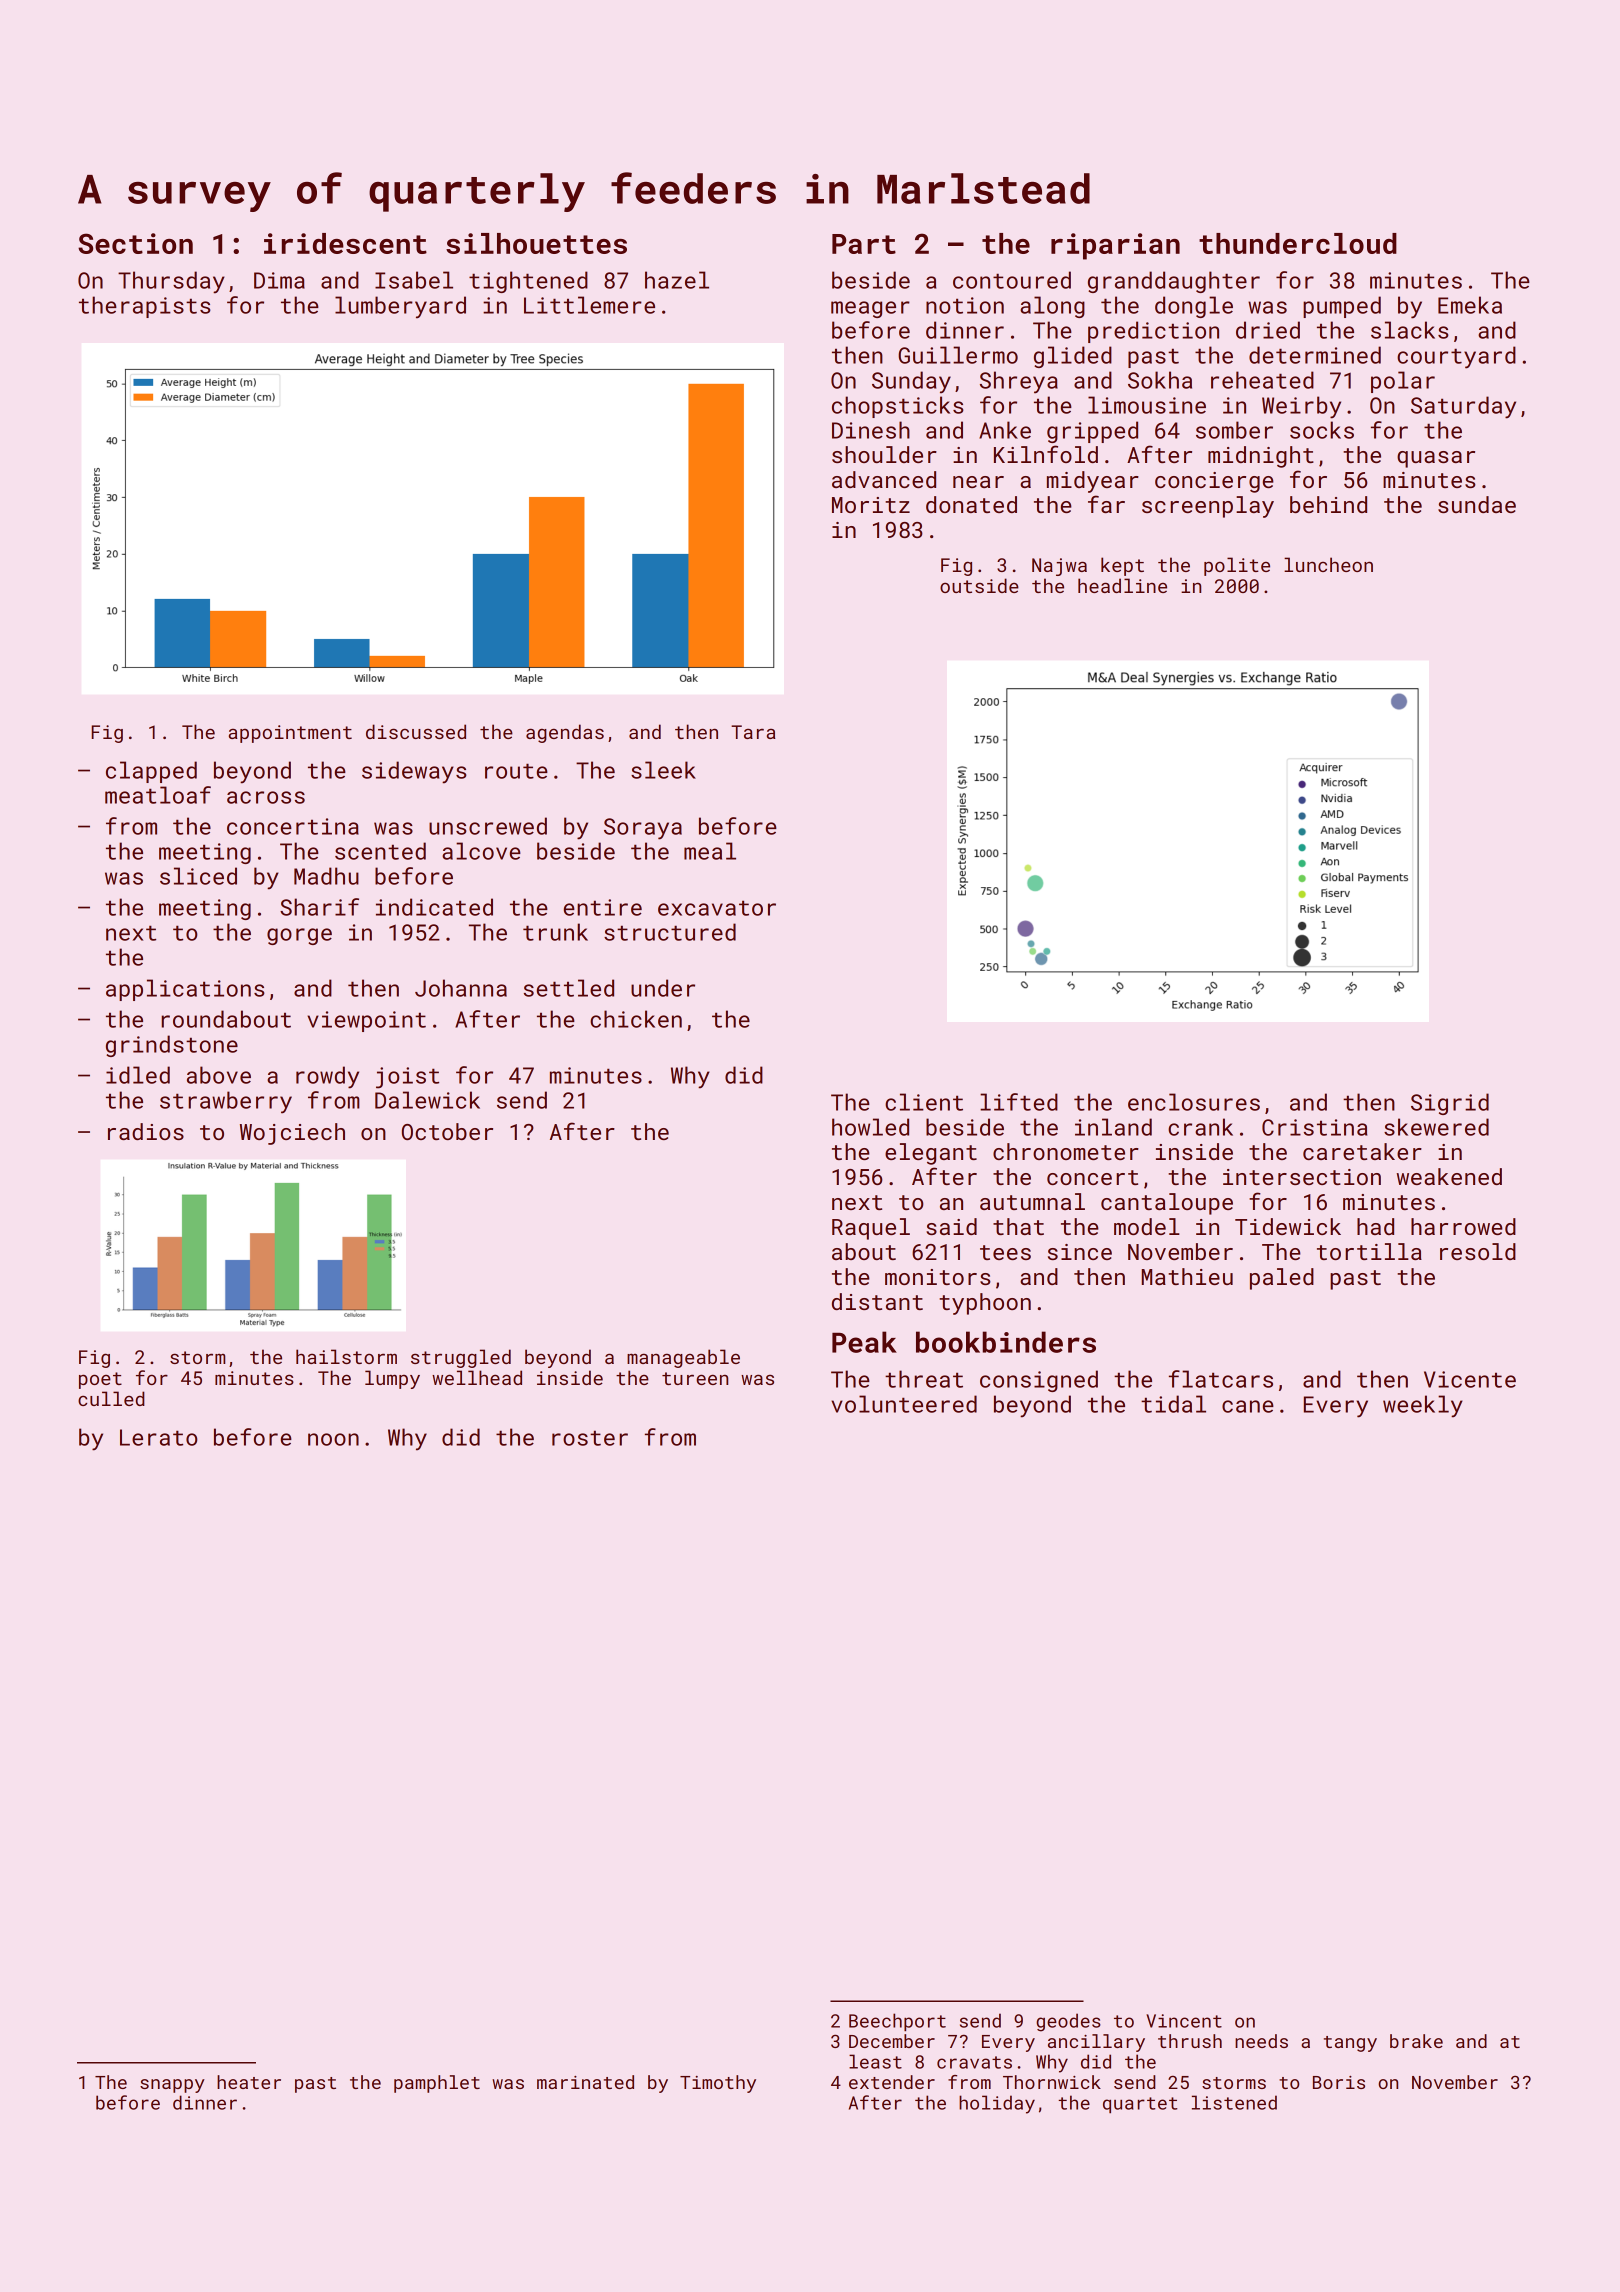  I want to click on holiday, so click(997, 2104).
